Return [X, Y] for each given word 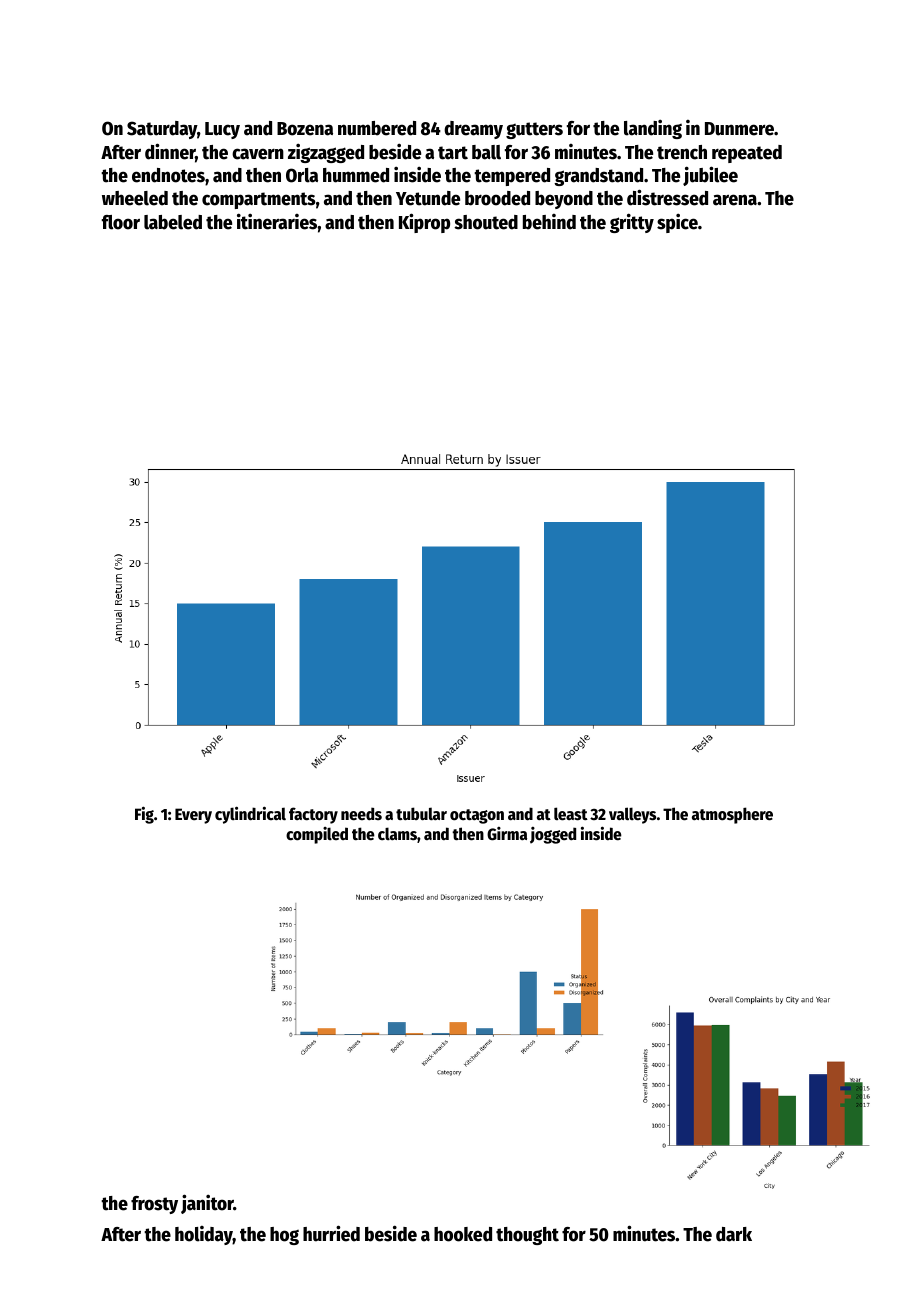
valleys [632, 815]
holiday [204, 1235]
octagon [477, 816]
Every [193, 816]
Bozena [305, 129]
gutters [534, 130]
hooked [463, 1234]
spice [677, 223]
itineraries [277, 221]
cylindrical [250, 815]
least [571, 814]
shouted [486, 222]
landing [653, 129]
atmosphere [732, 815]
